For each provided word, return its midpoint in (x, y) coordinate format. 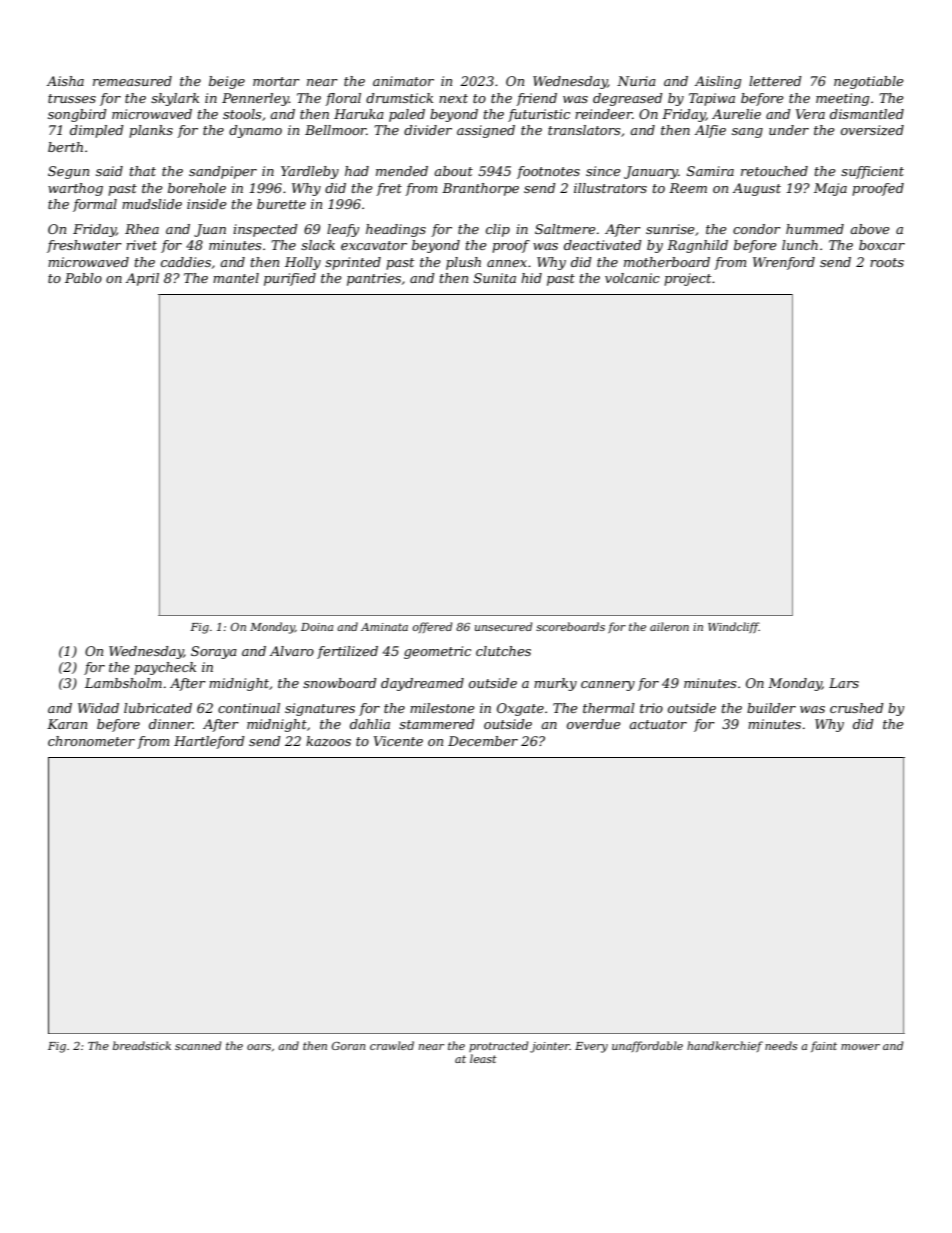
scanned (198, 1045)
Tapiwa (712, 99)
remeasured (132, 81)
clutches (503, 651)
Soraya (214, 652)
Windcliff (733, 627)
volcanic (632, 278)
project (687, 279)
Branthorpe (480, 189)
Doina (317, 627)
